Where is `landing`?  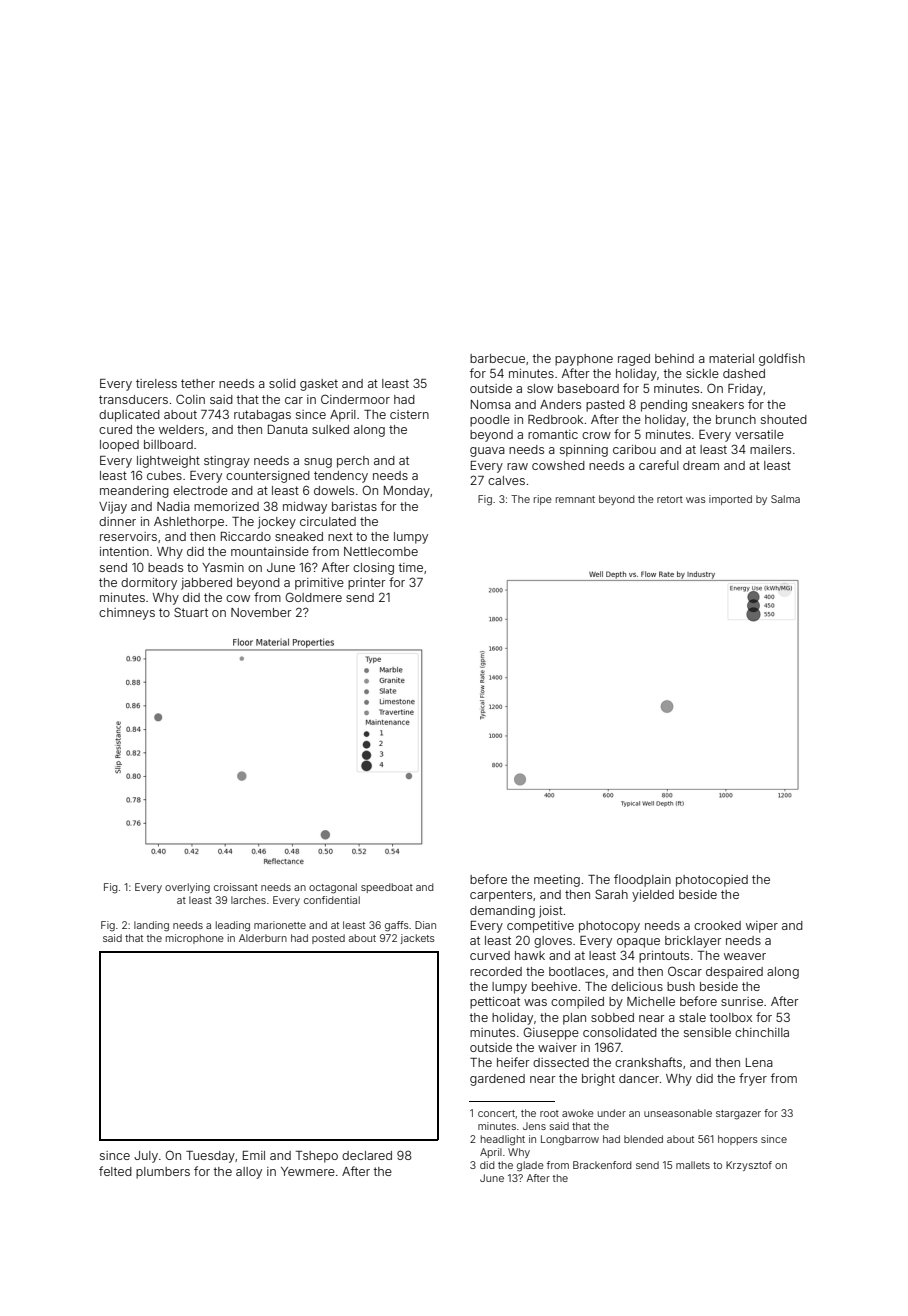
landing is located at coordinates (151, 926).
